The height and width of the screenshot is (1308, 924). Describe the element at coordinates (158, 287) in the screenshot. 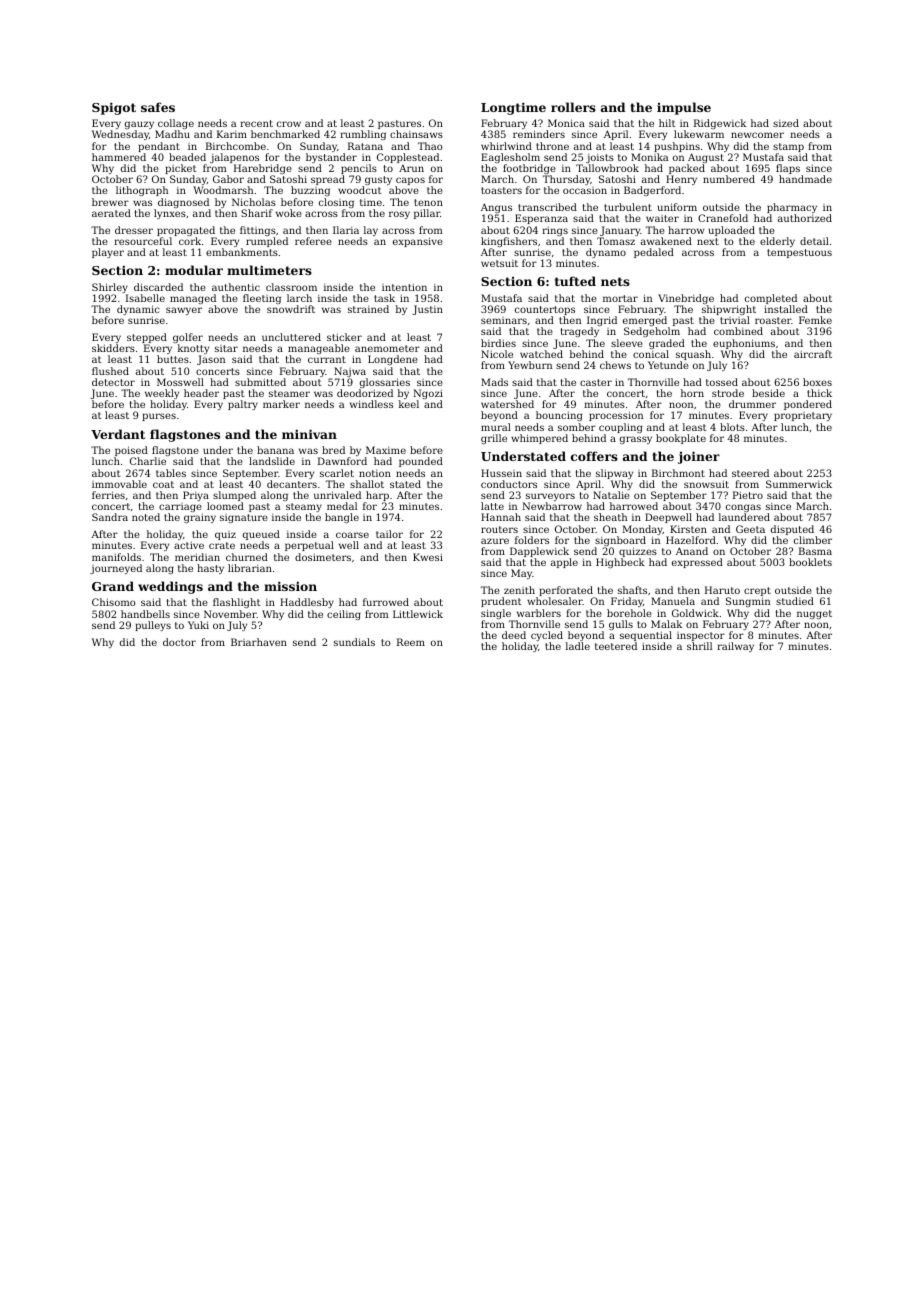

I see `discarded` at that location.
